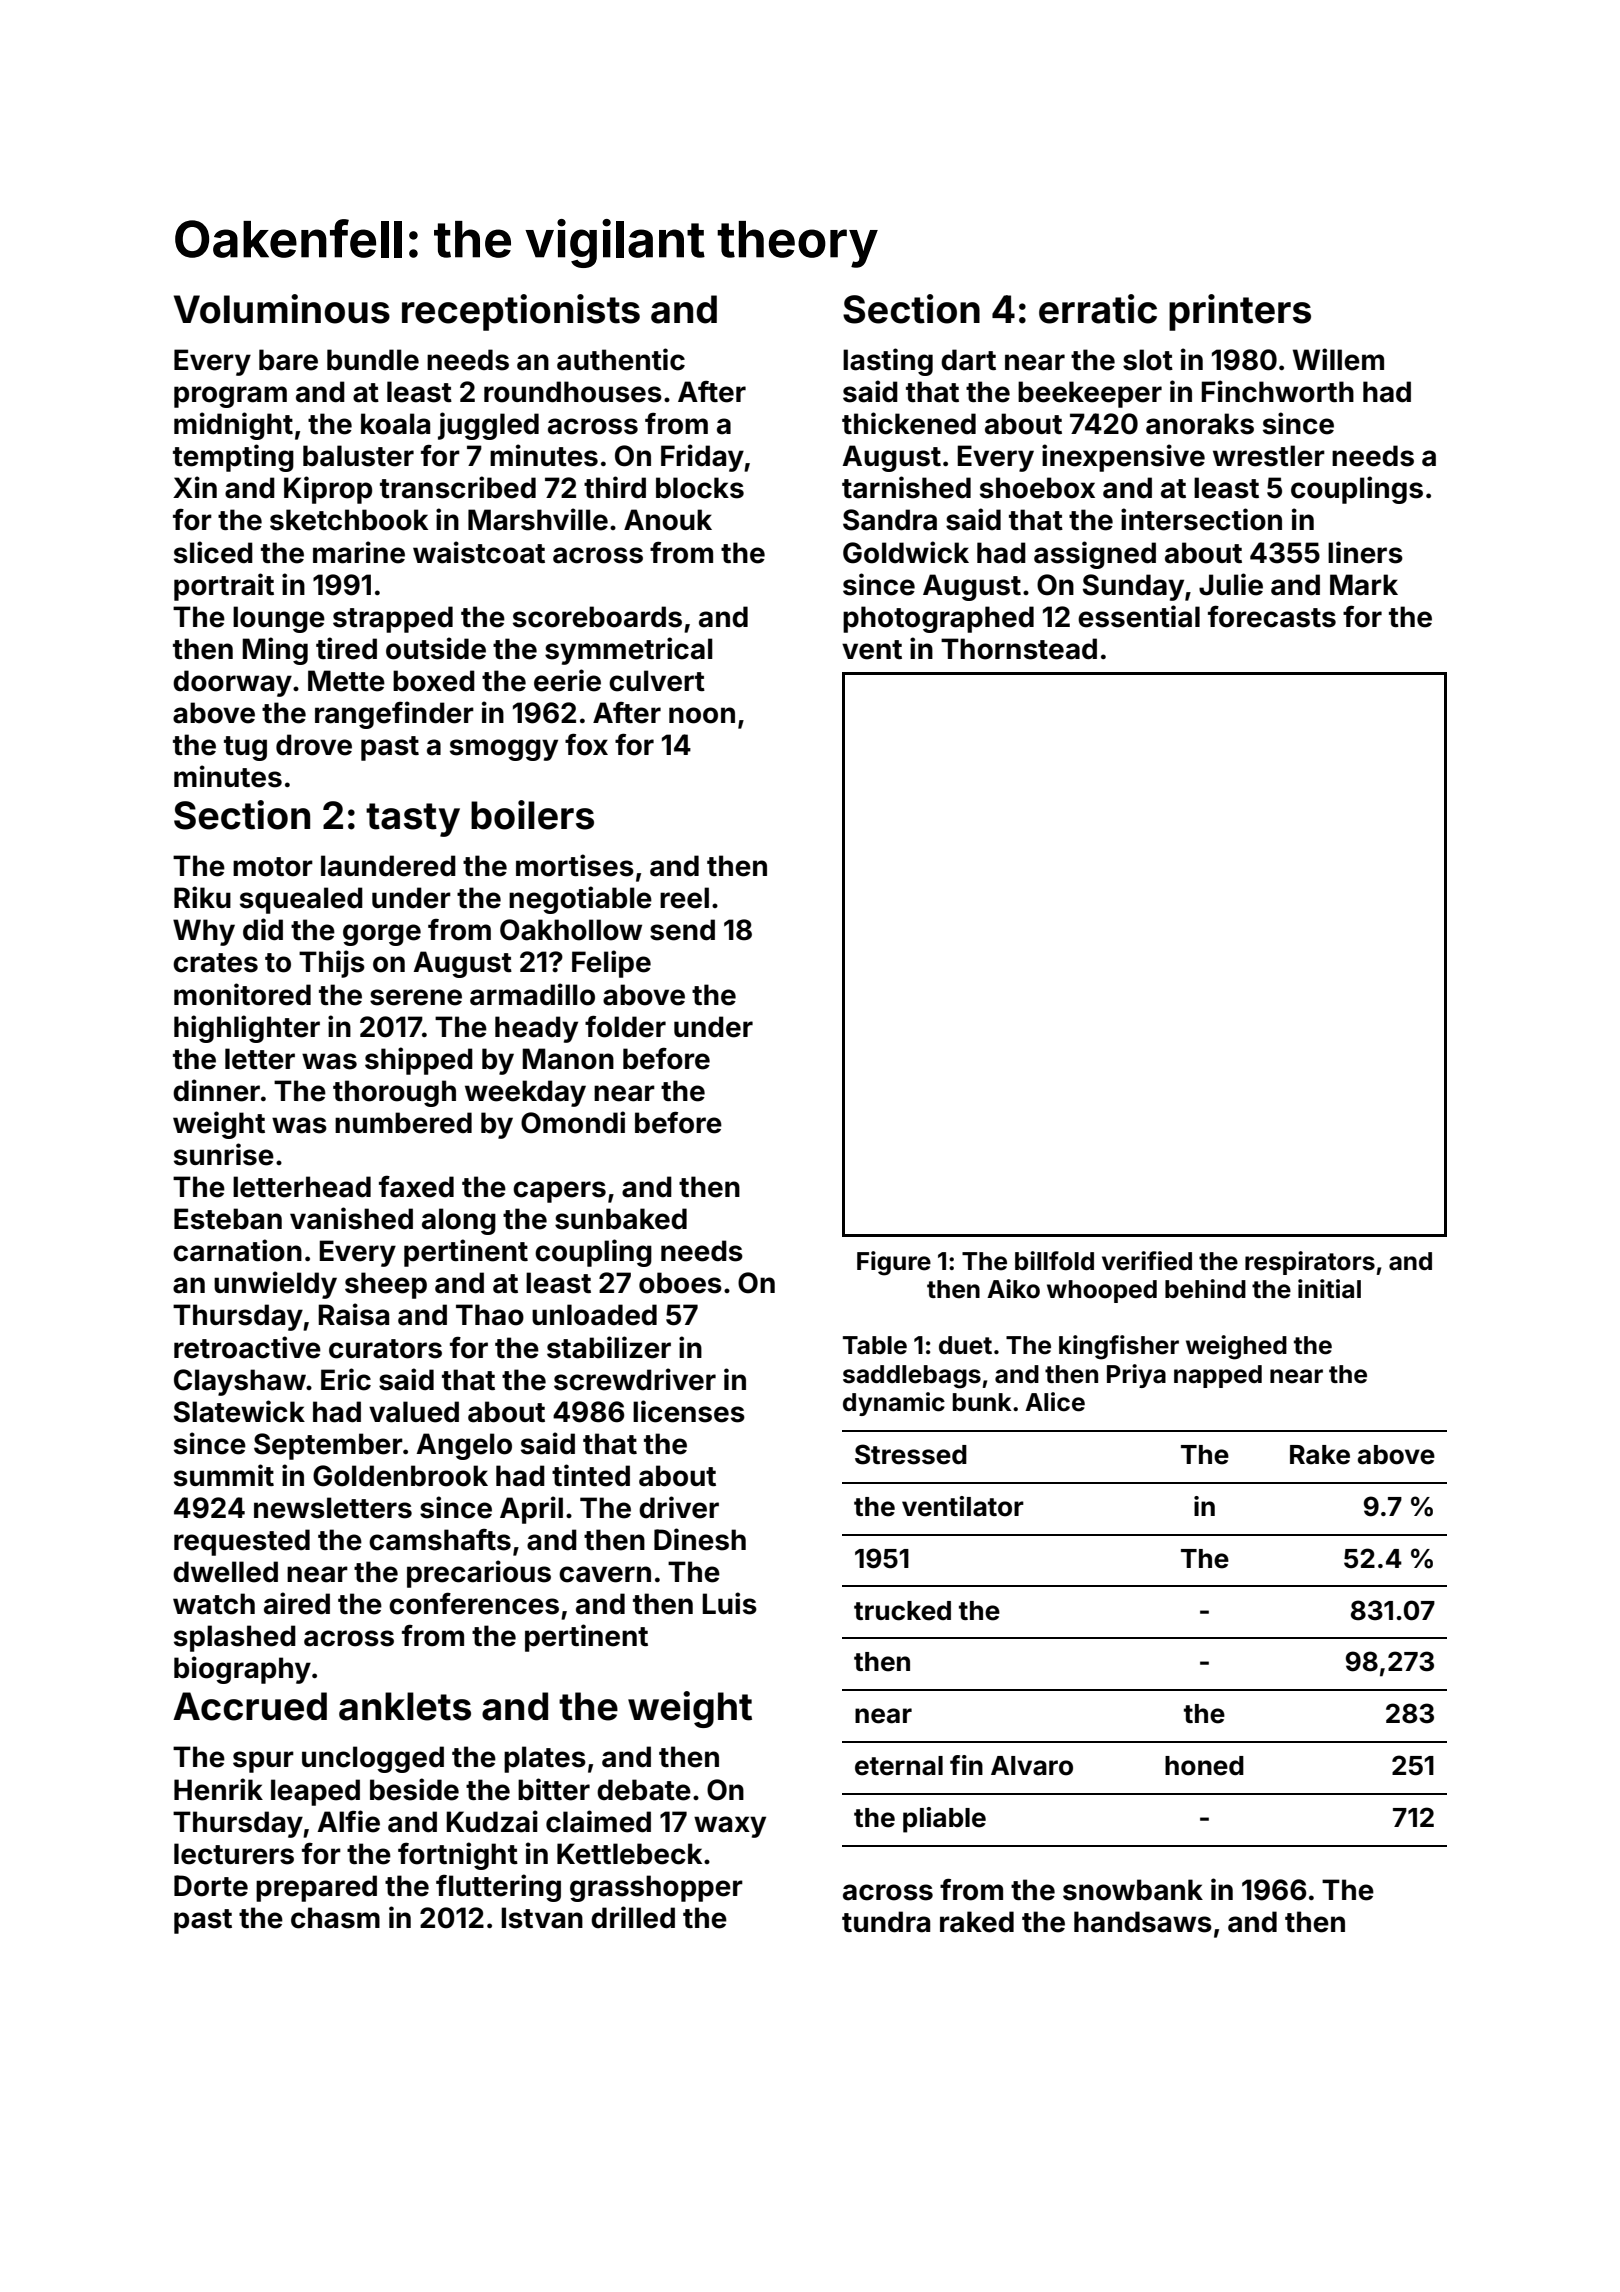  I want to click on culvert, so click(657, 681).
